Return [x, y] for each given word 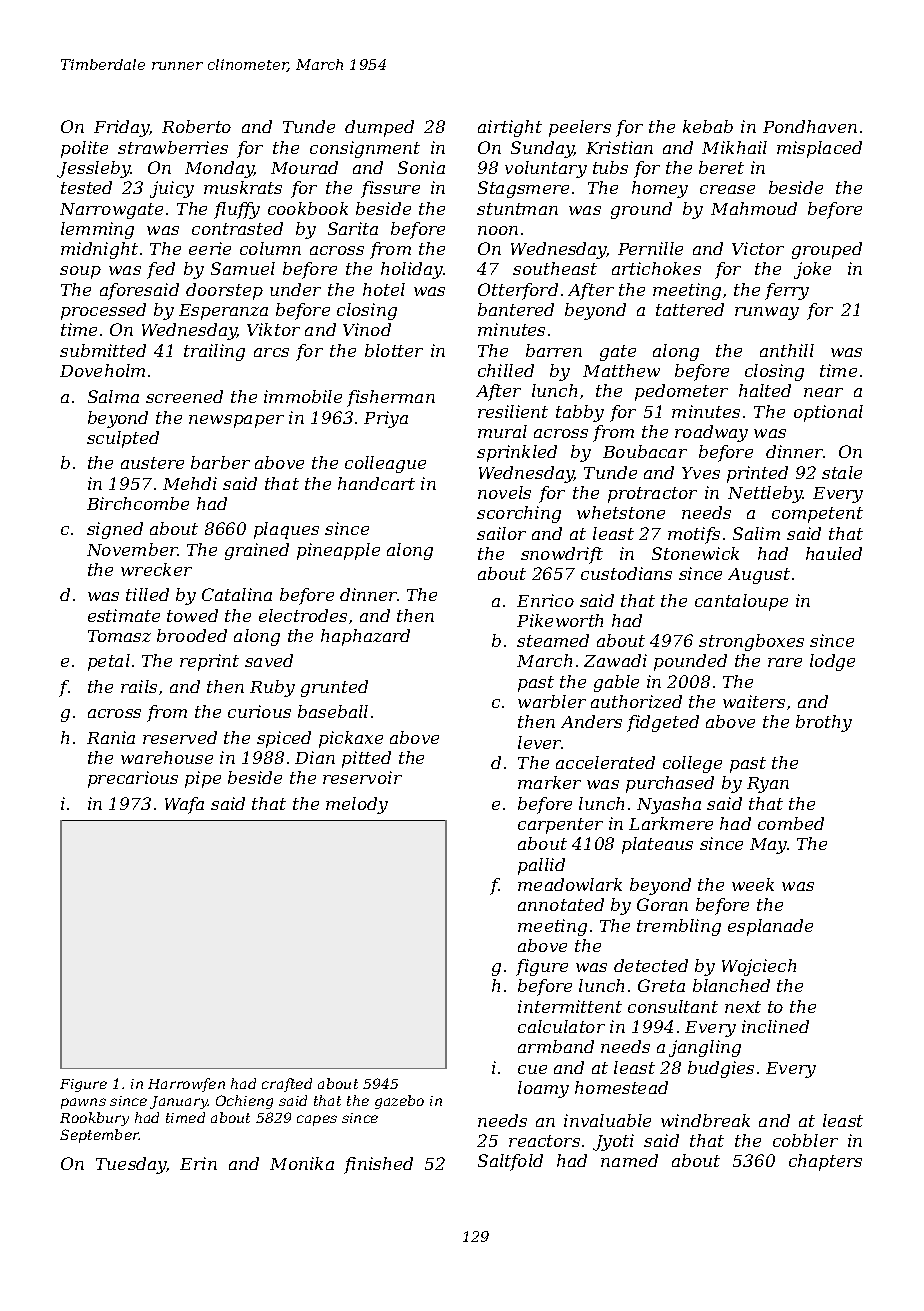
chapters [825, 1162]
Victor [758, 248]
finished [378, 1165]
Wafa [184, 805]
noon [498, 230]
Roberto [196, 126]
